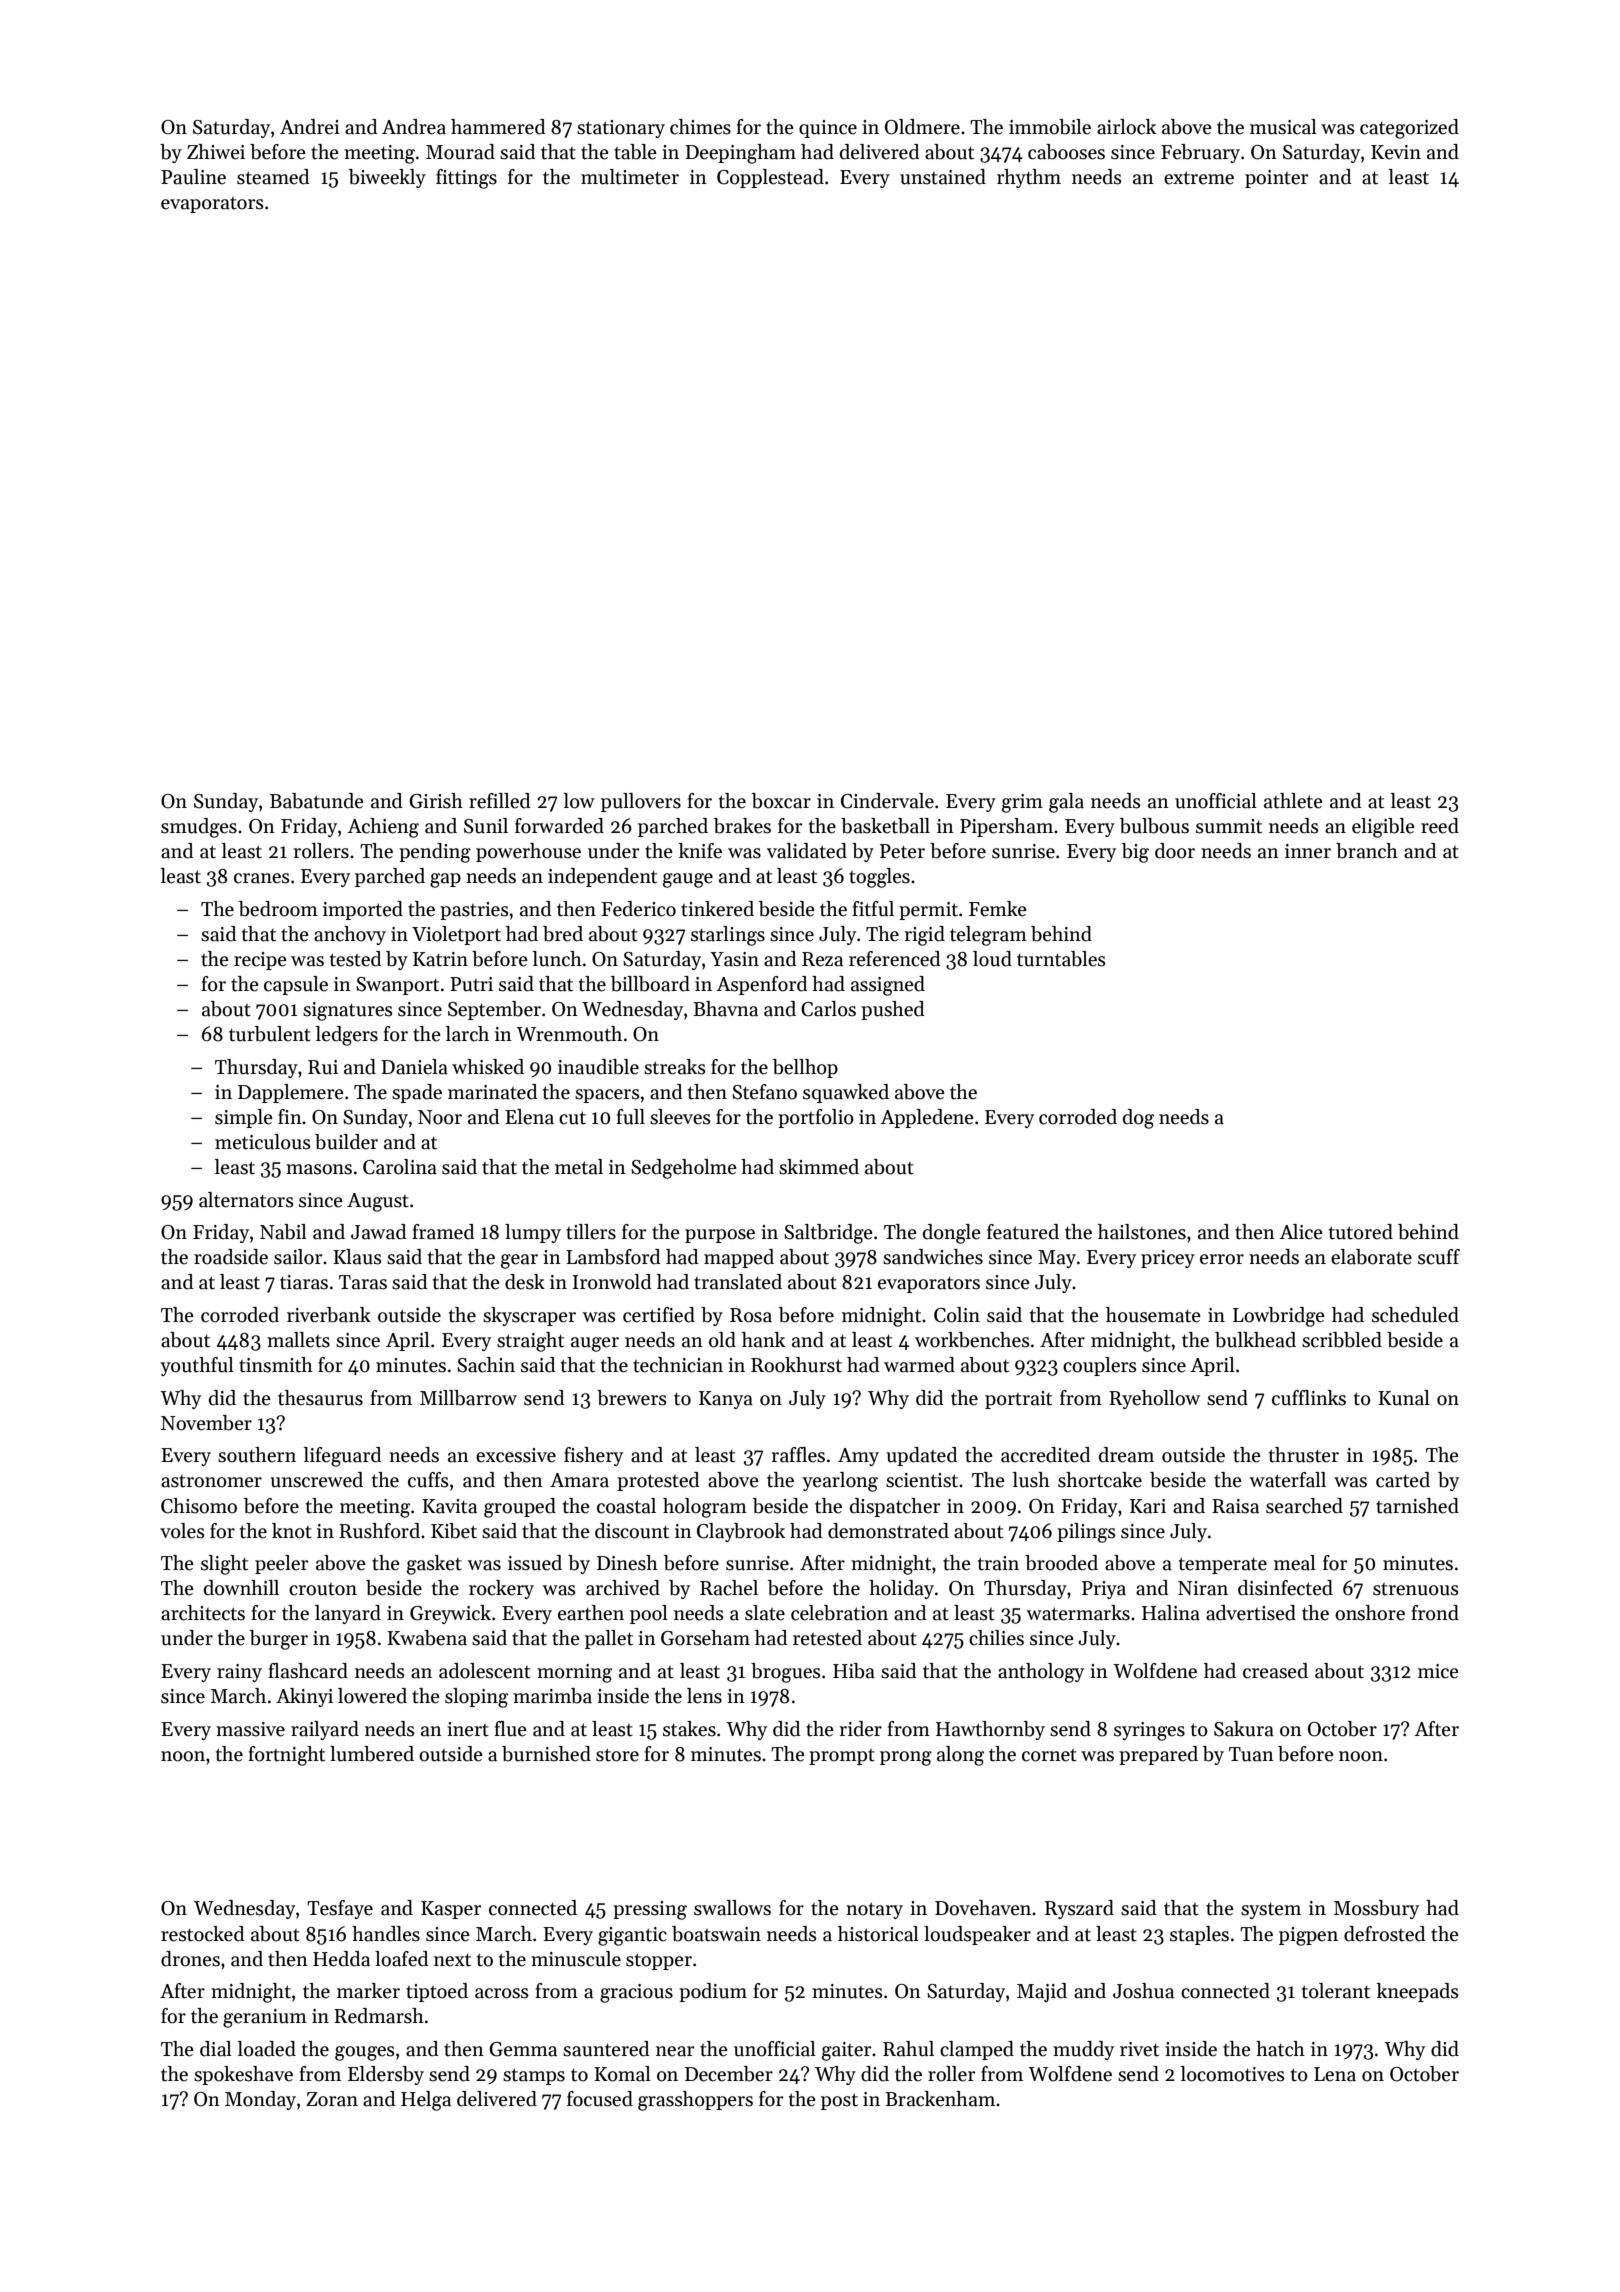  Describe the element at coordinates (943, 177) in the image. I see `unstained` at that location.
